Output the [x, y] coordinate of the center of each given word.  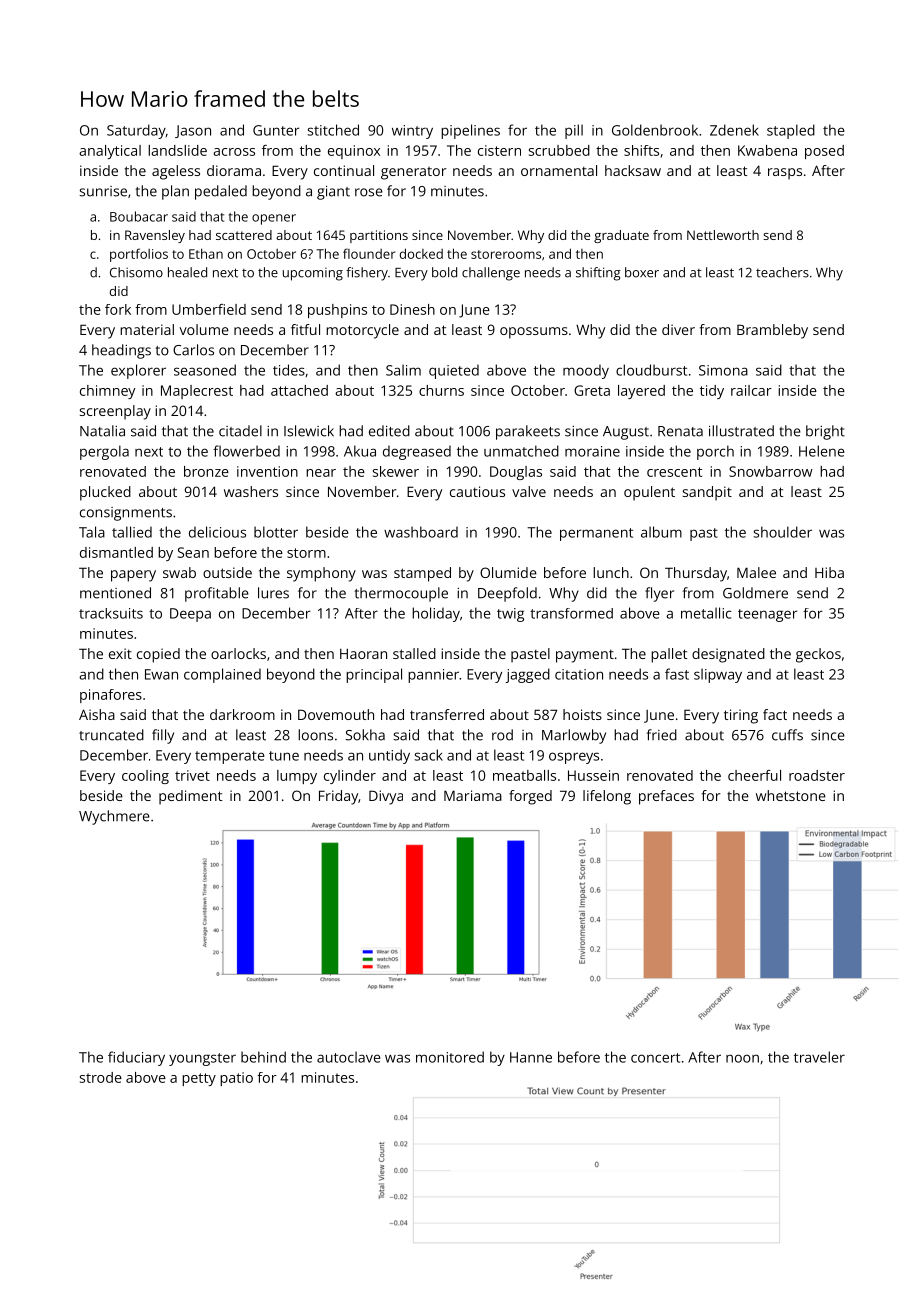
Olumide [508, 572]
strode [101, 1077]
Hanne [531, 1057]
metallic [706, 613]
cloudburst [651, 370]
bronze [206, 471]
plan [175, 192]
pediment [191, 797]
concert [655, 1058]
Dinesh [412, 309]
